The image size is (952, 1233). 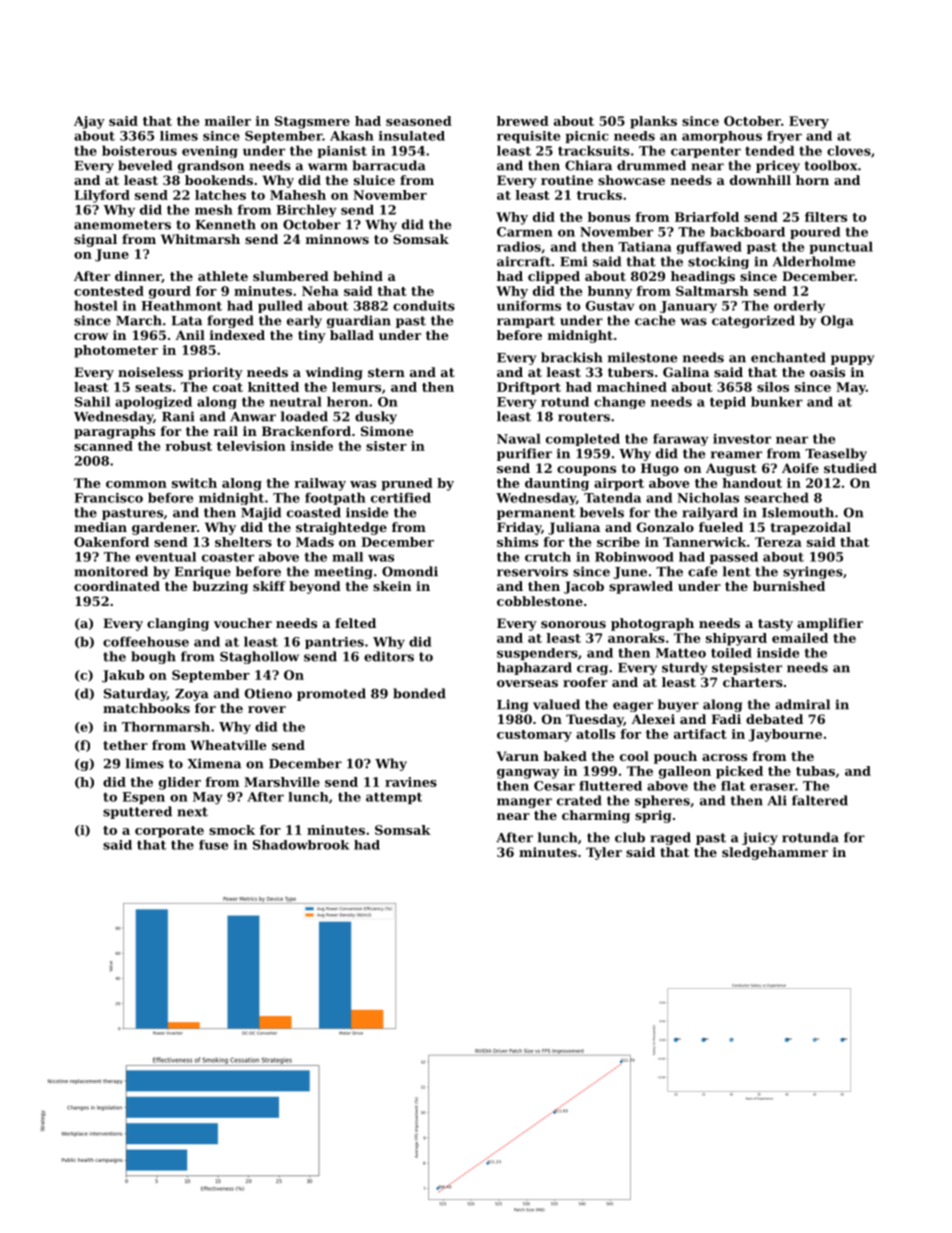 What do you see at coordinates (389, 656) in the screenshot?
I see `editors` at bounding box center [389, 656].
